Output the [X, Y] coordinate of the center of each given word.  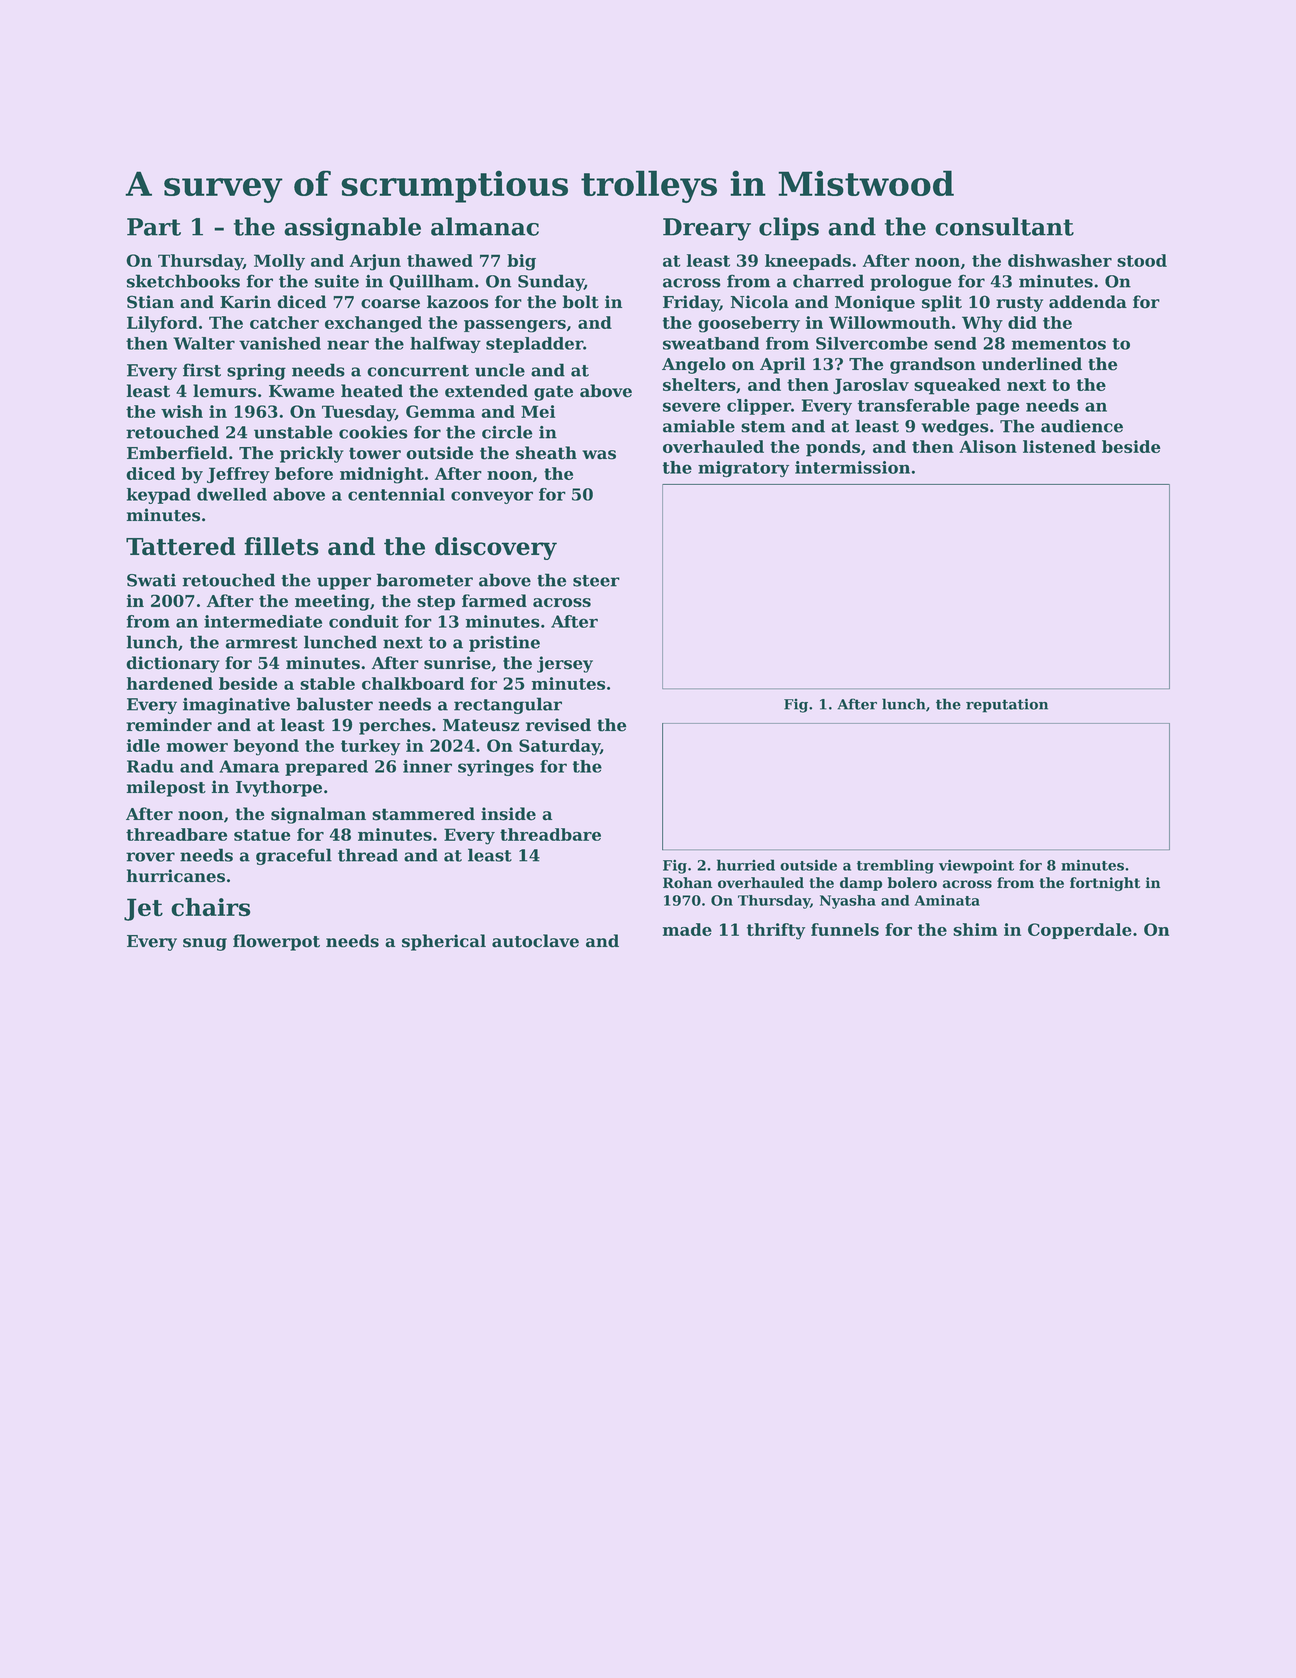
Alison [988, 446]
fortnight [1105, 884]
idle [143, 745]
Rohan [687, 883]
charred [828, 281]
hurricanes [176, 876]
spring [256, 372]
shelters [699, 384]
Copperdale [1080, 931]
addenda [1088, 302]
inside [508, 814]
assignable [352, 229]
